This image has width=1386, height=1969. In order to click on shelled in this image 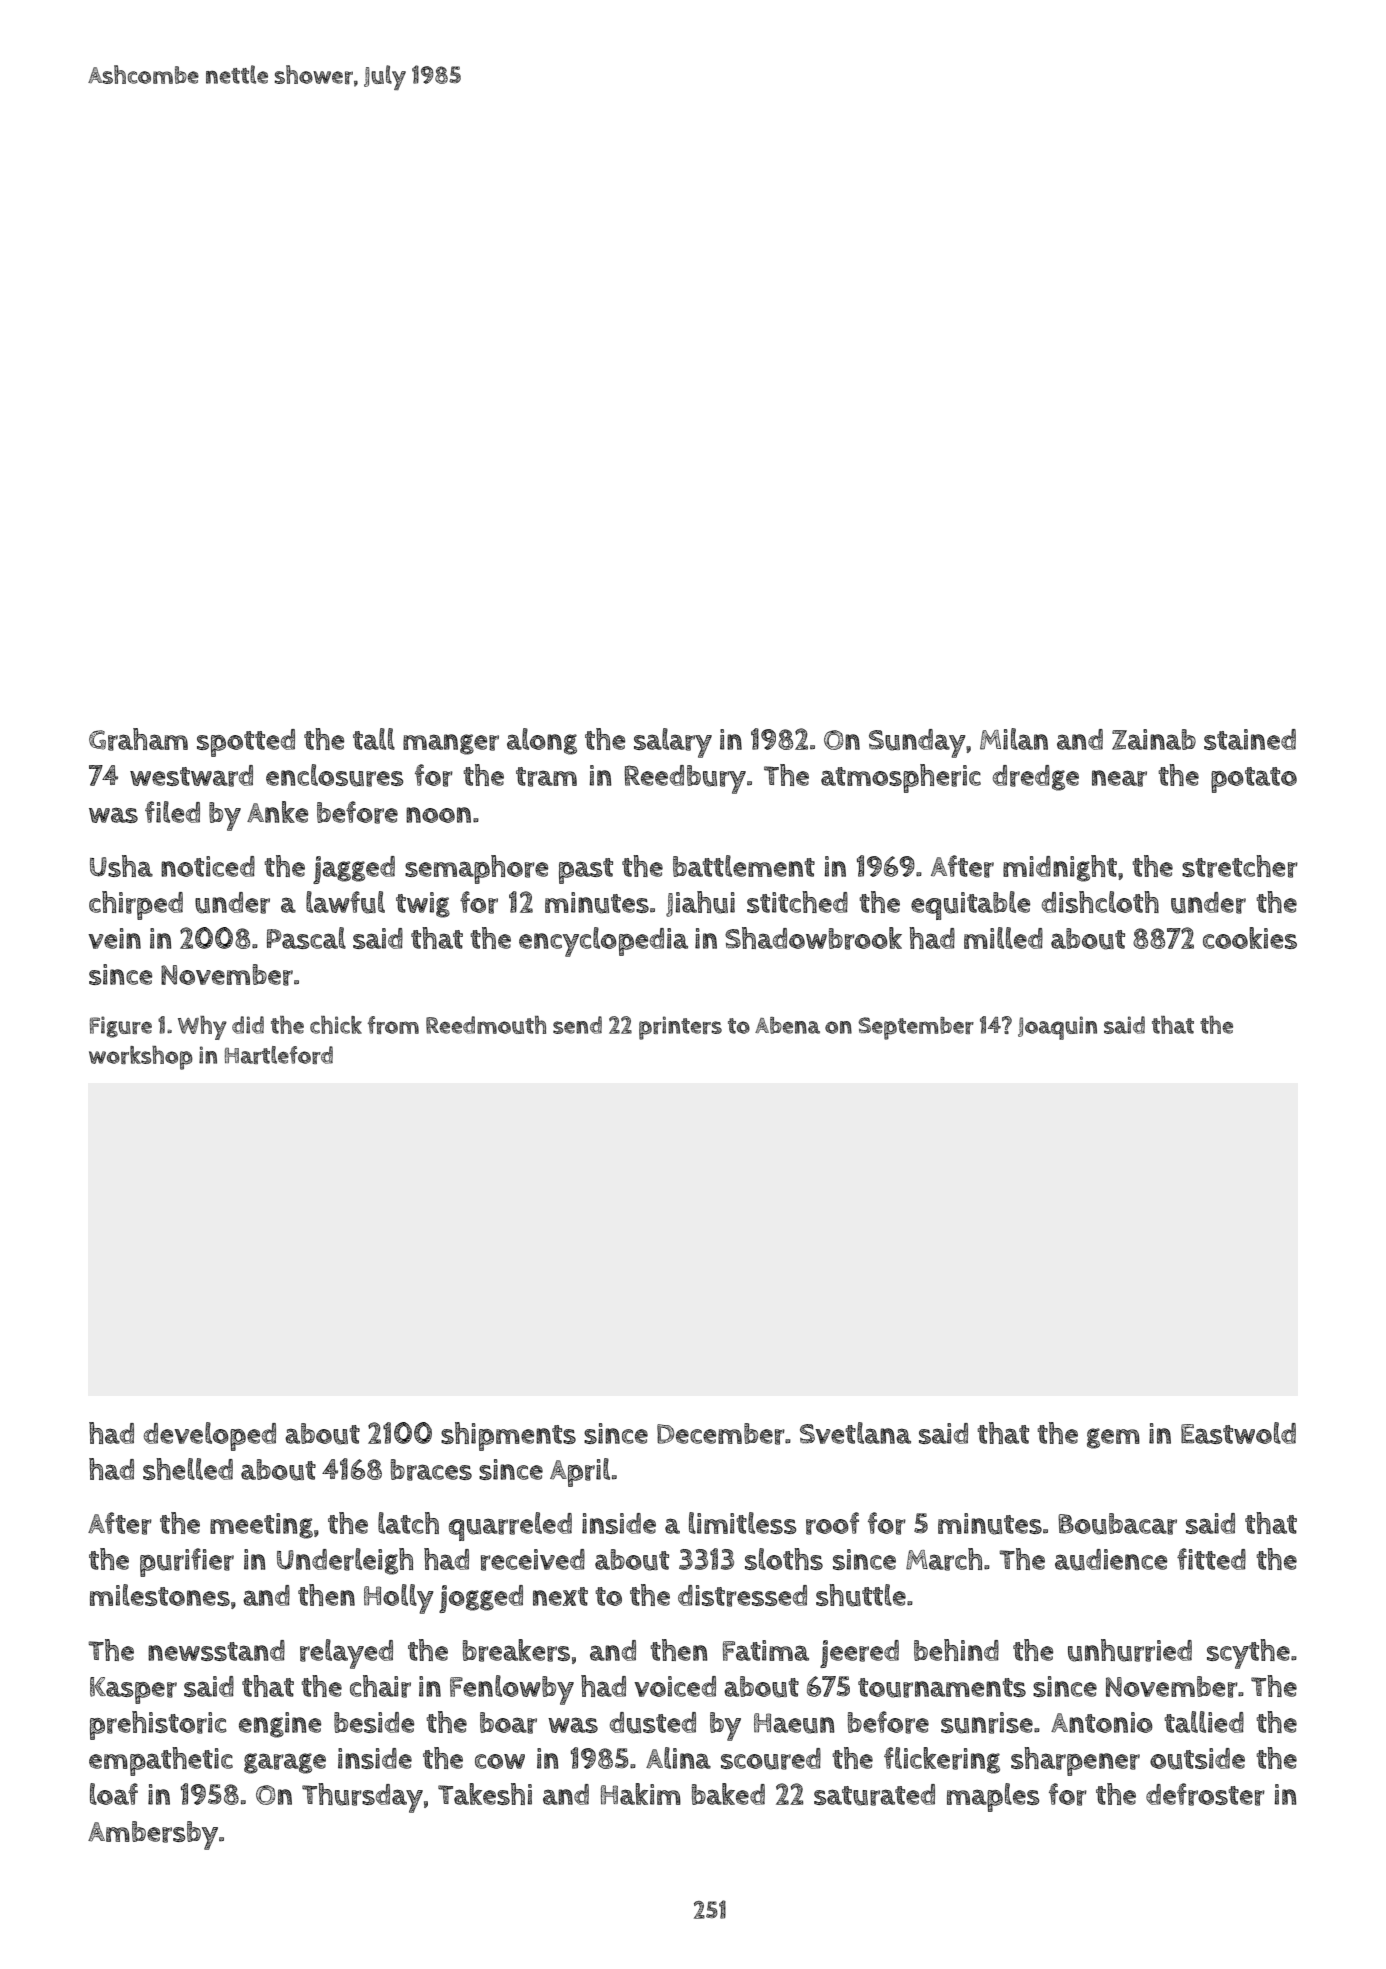, I will do `click(188, 1469)`.
